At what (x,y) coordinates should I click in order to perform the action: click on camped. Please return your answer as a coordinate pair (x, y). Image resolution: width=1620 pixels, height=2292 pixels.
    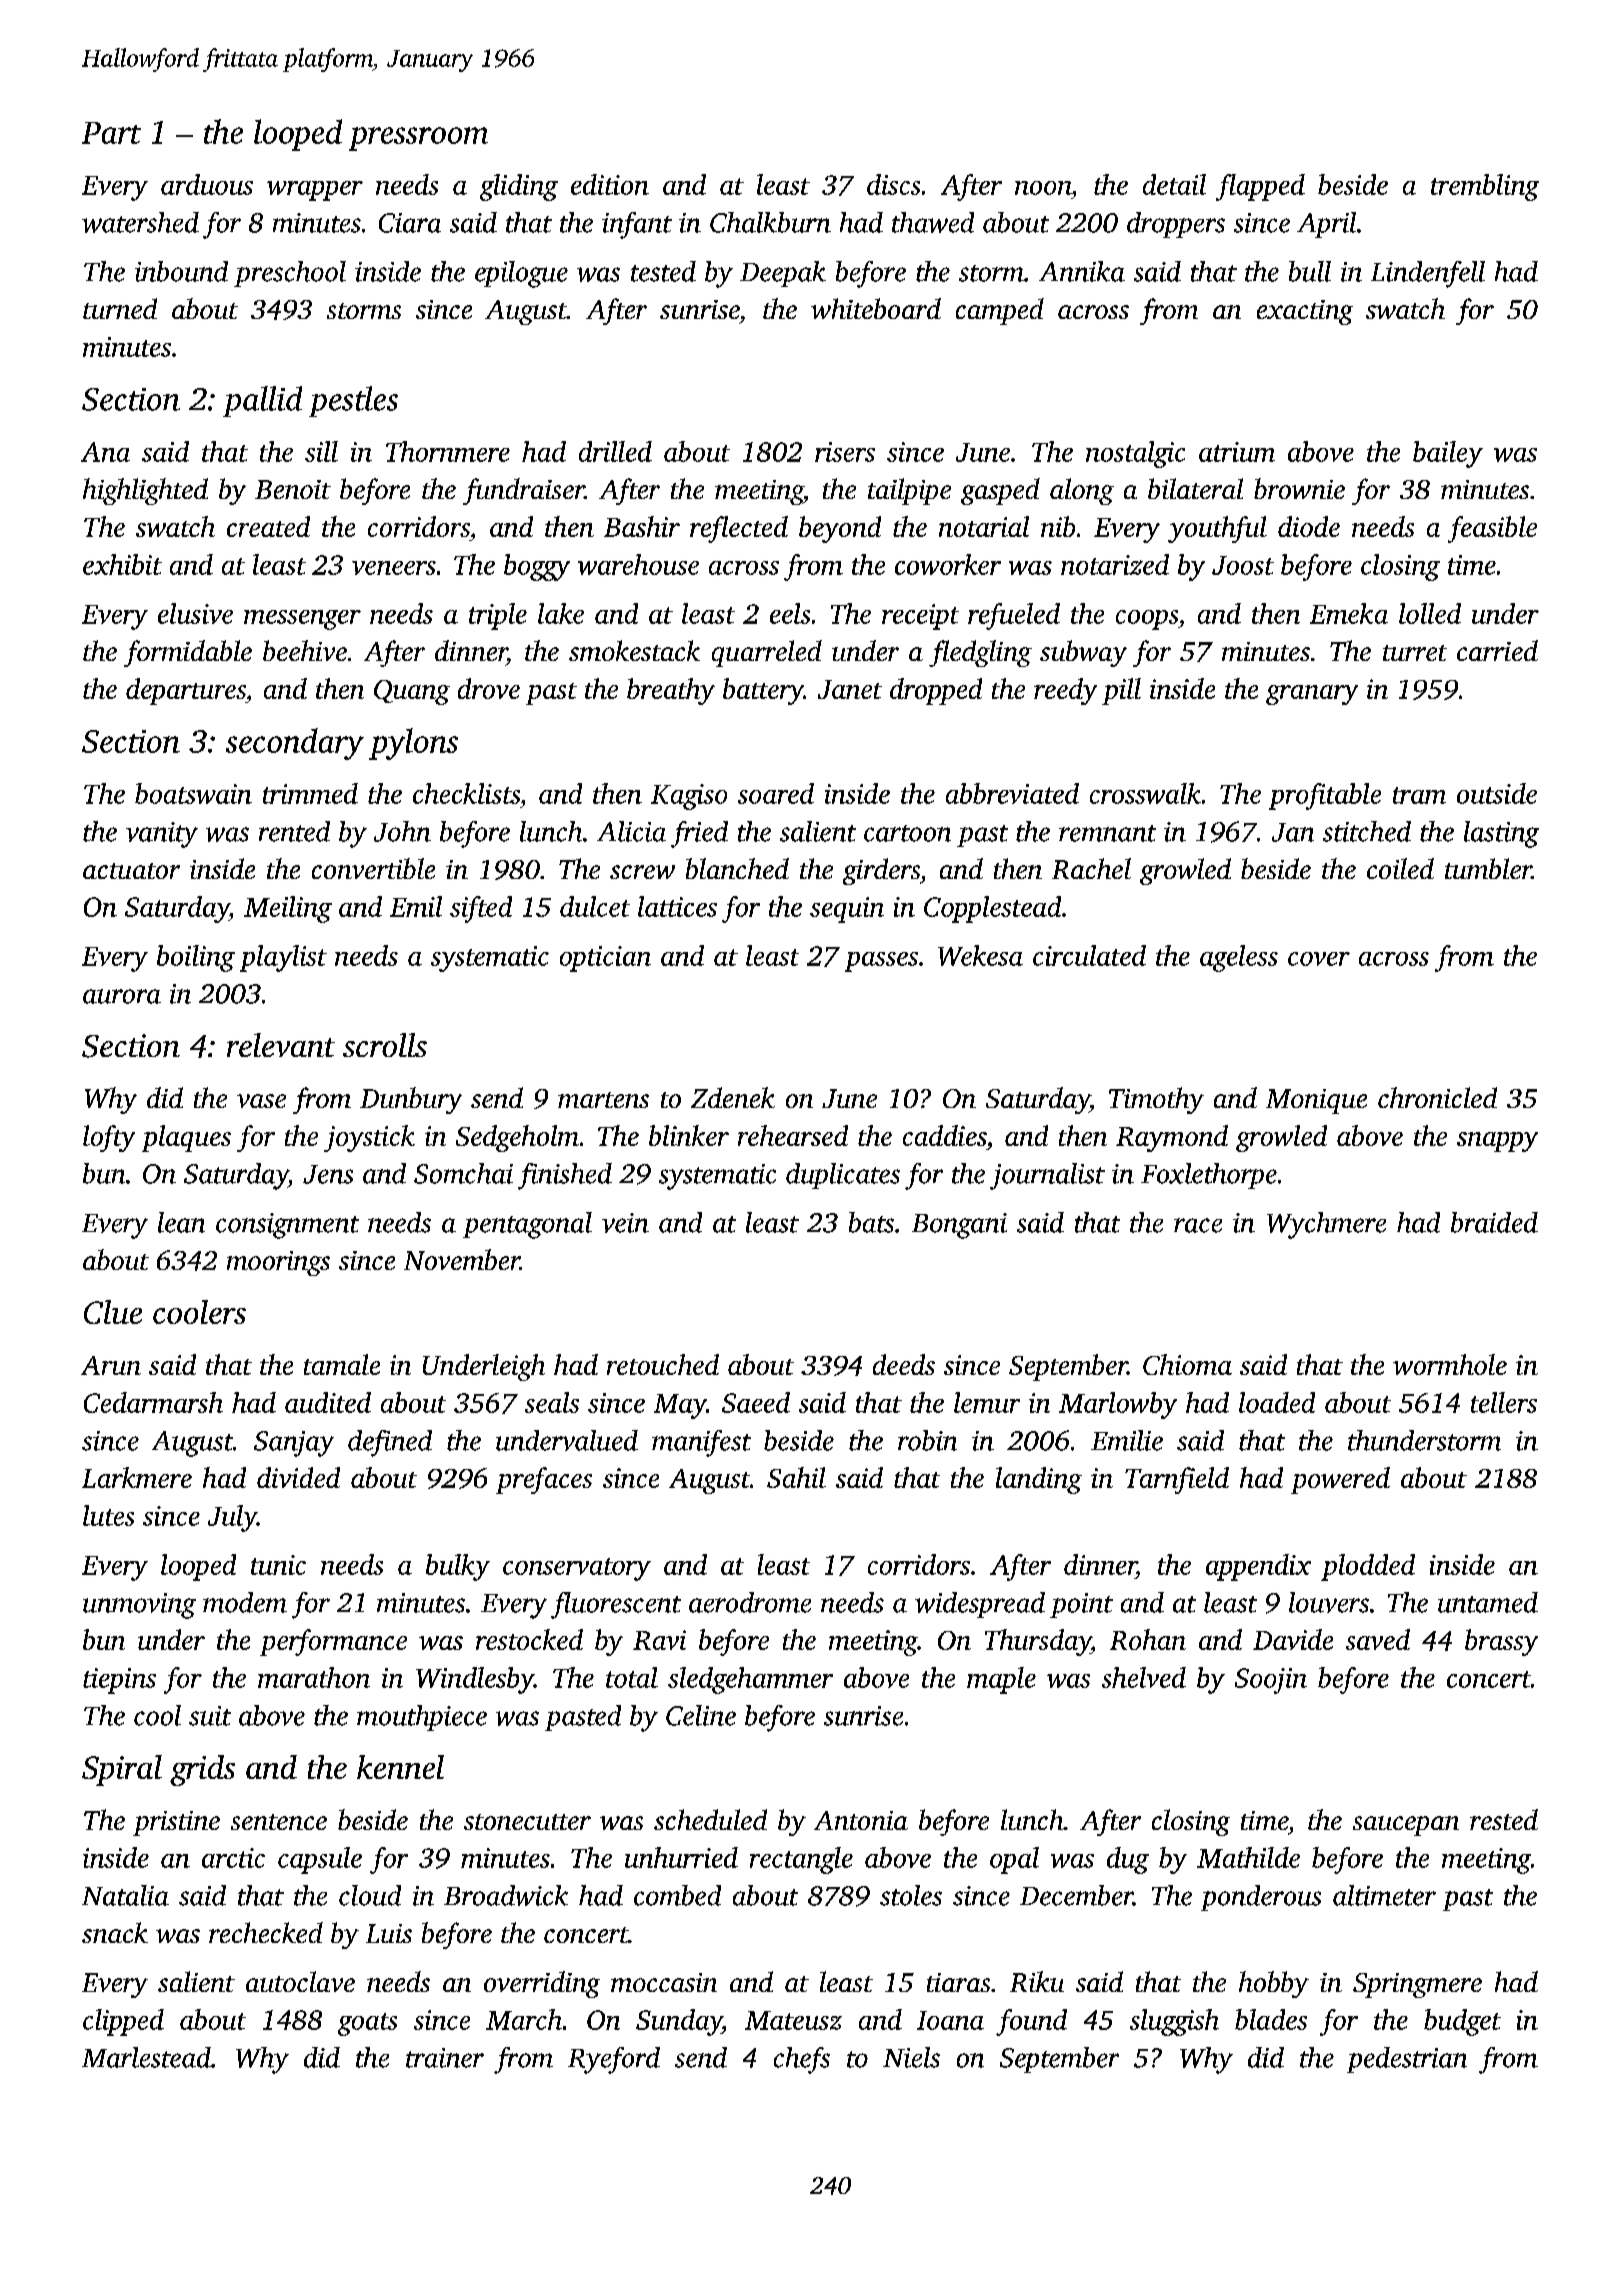
    Looking at the image, I should click on (1000, 311).
